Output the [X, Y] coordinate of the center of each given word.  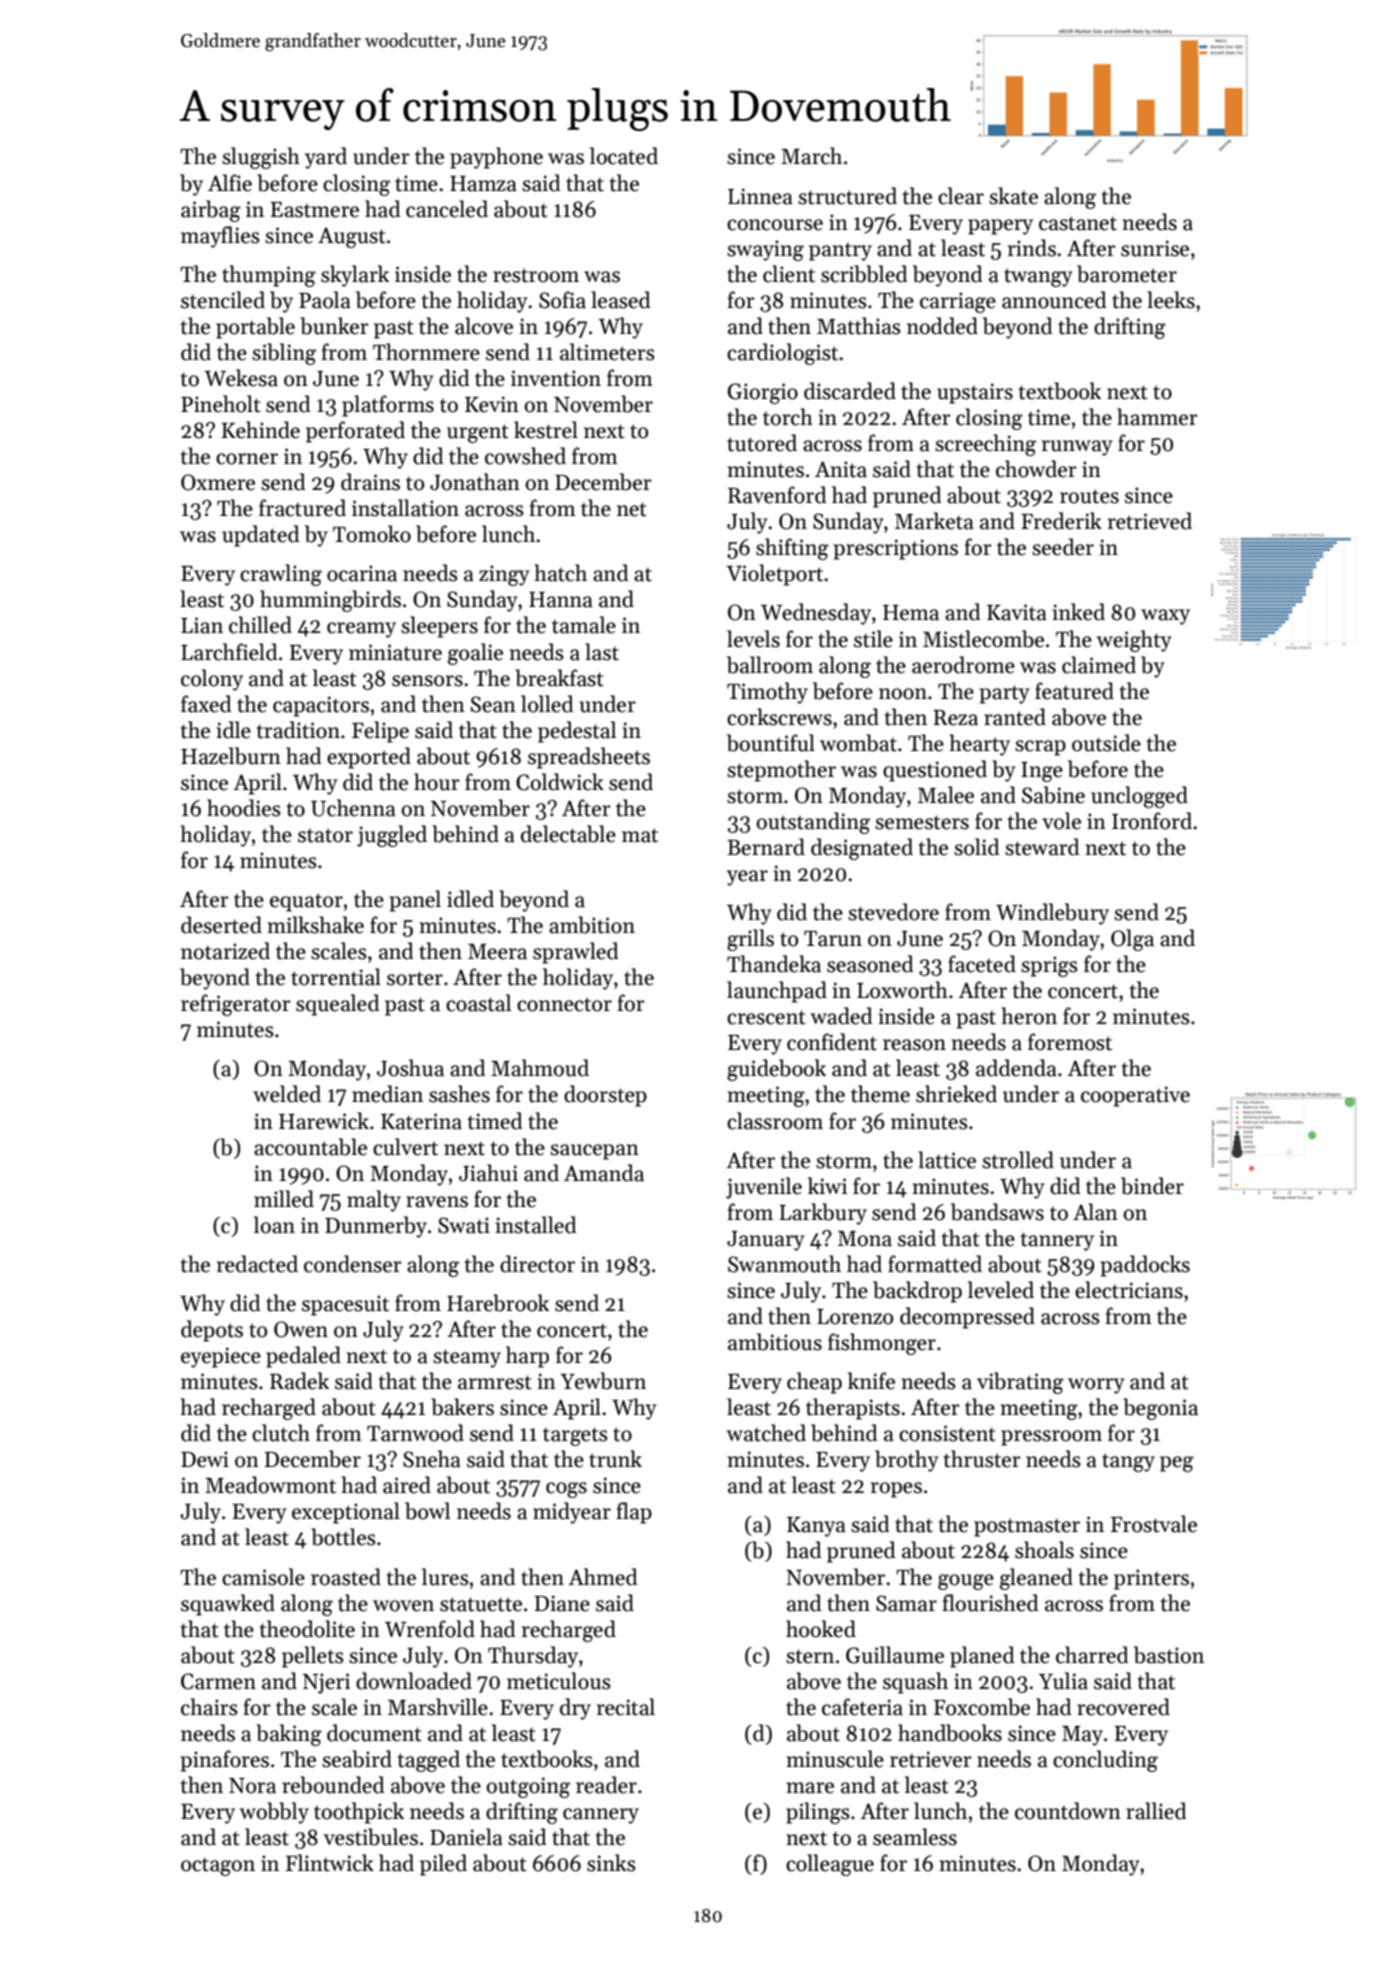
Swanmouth [784, 1264]
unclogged [1139, 797]
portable [255, 328]
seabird [357, 1759]
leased [621, 300]
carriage [958, 302]
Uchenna [353, 808]
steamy [467, 1358]
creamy [361, 630]
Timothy [767, 693]
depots [212, 1331]
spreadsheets [589, 758]
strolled [1018, 1160]
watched [766, 1433]
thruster [982, 1459]
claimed [1099, 665]
